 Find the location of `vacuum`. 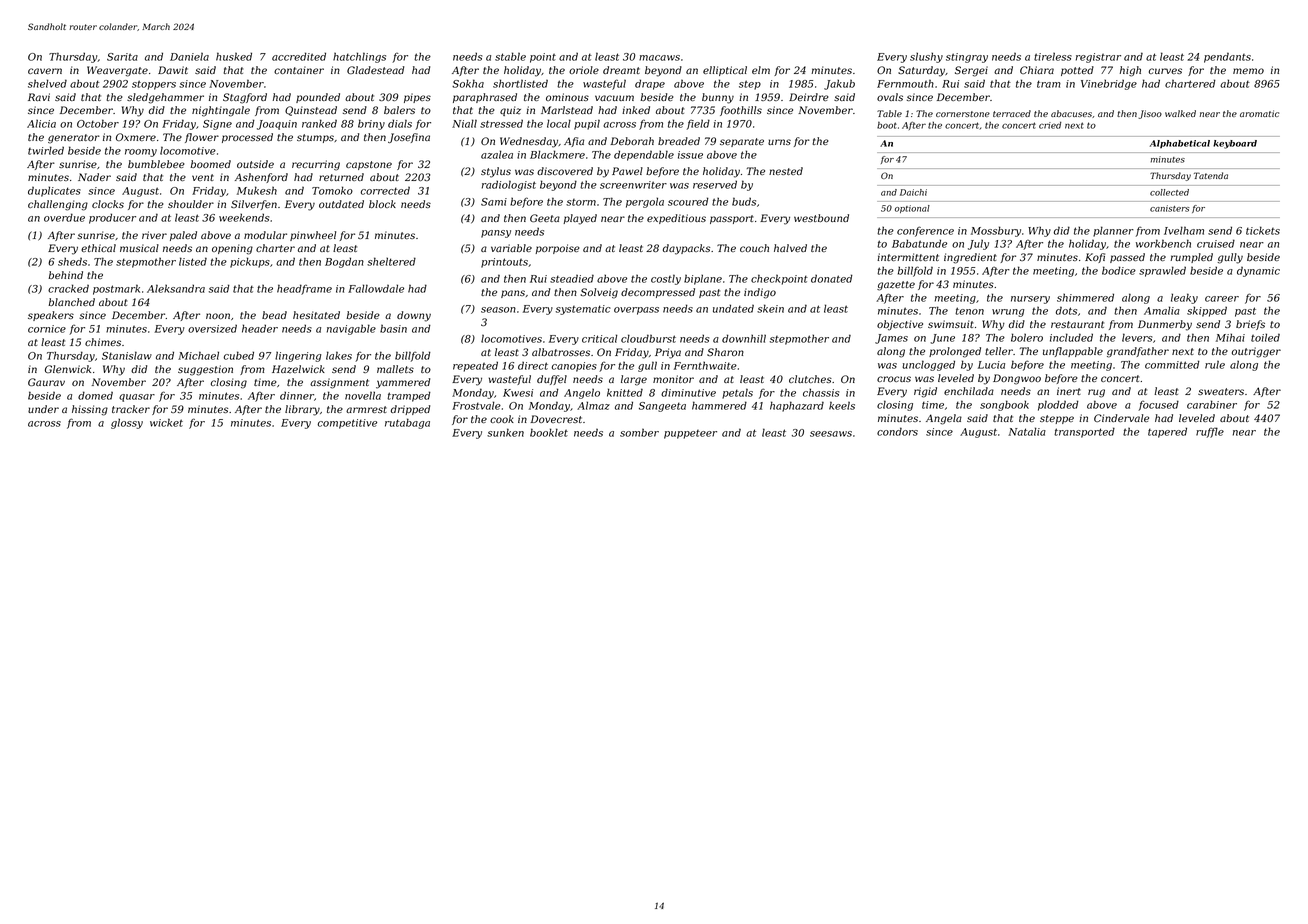

vacuum is located at coordinates (614, 98).
